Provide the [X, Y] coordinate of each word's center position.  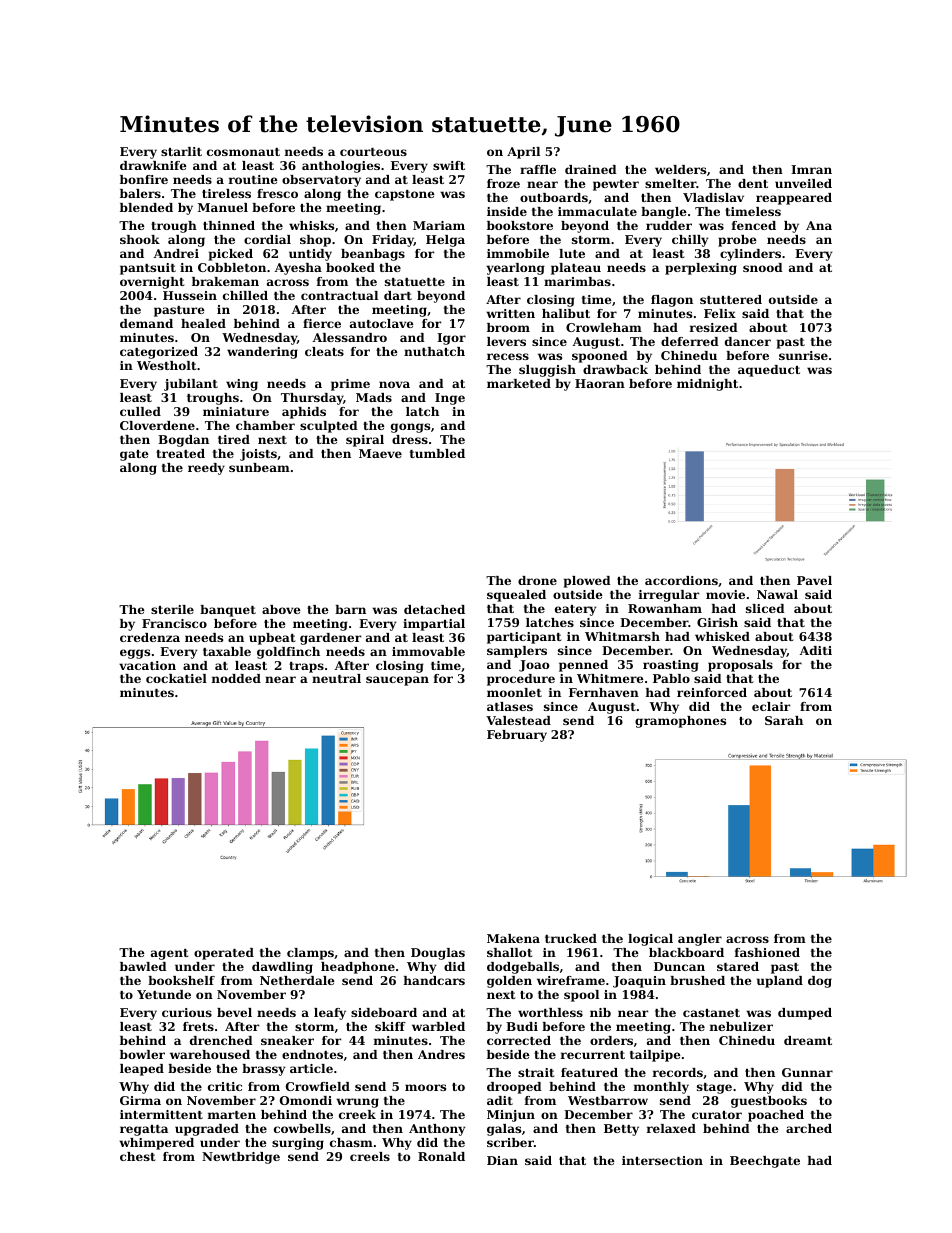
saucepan [397, 681]
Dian [502, 1160]
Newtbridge [241, 1158]
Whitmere [610, 678]
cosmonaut [243, 152]
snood [763, 267]
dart [398, 295]
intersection [662, 1160]
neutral [336, 678]
